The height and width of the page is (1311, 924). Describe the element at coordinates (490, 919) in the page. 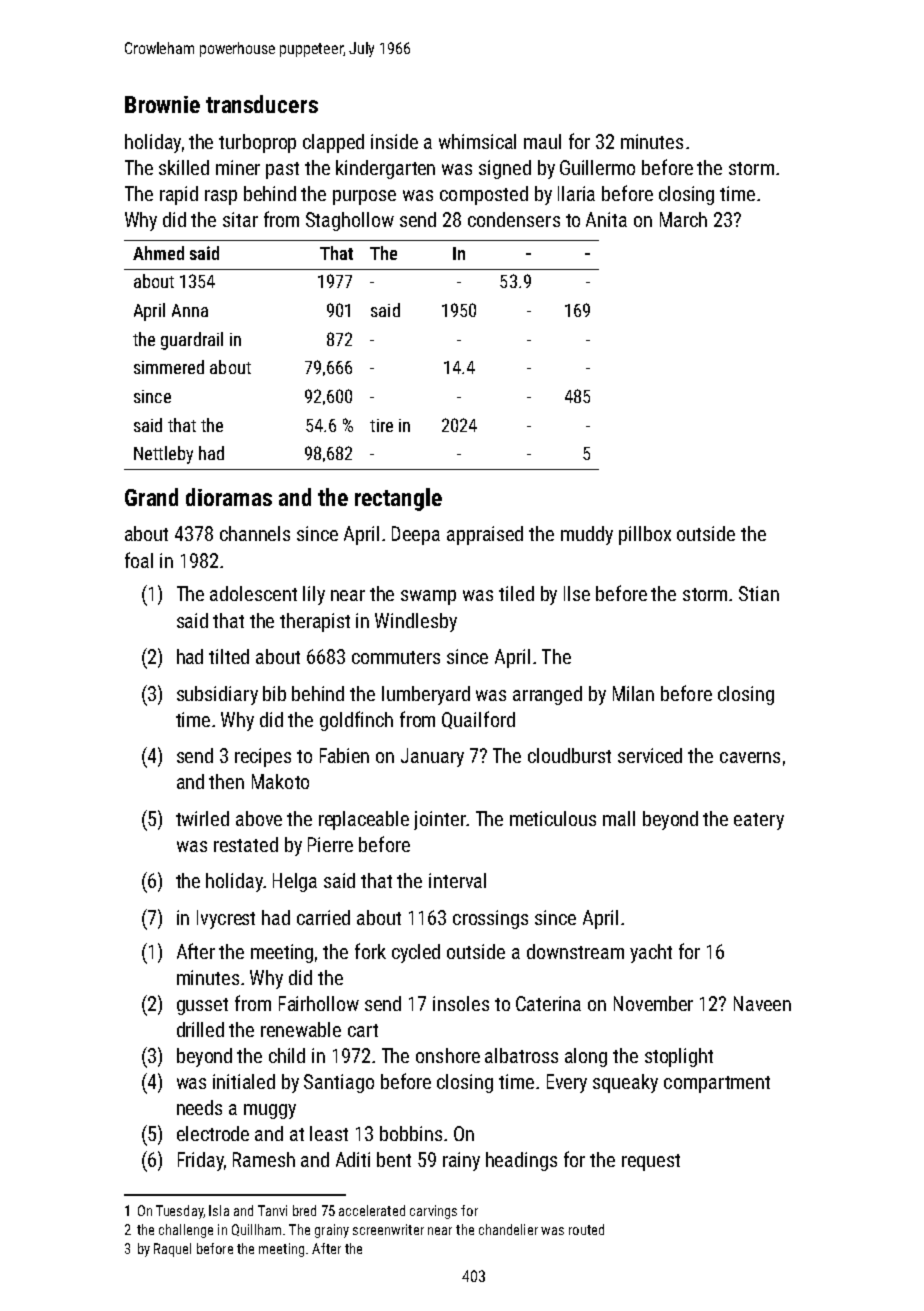

I see `crossings` at that location.
